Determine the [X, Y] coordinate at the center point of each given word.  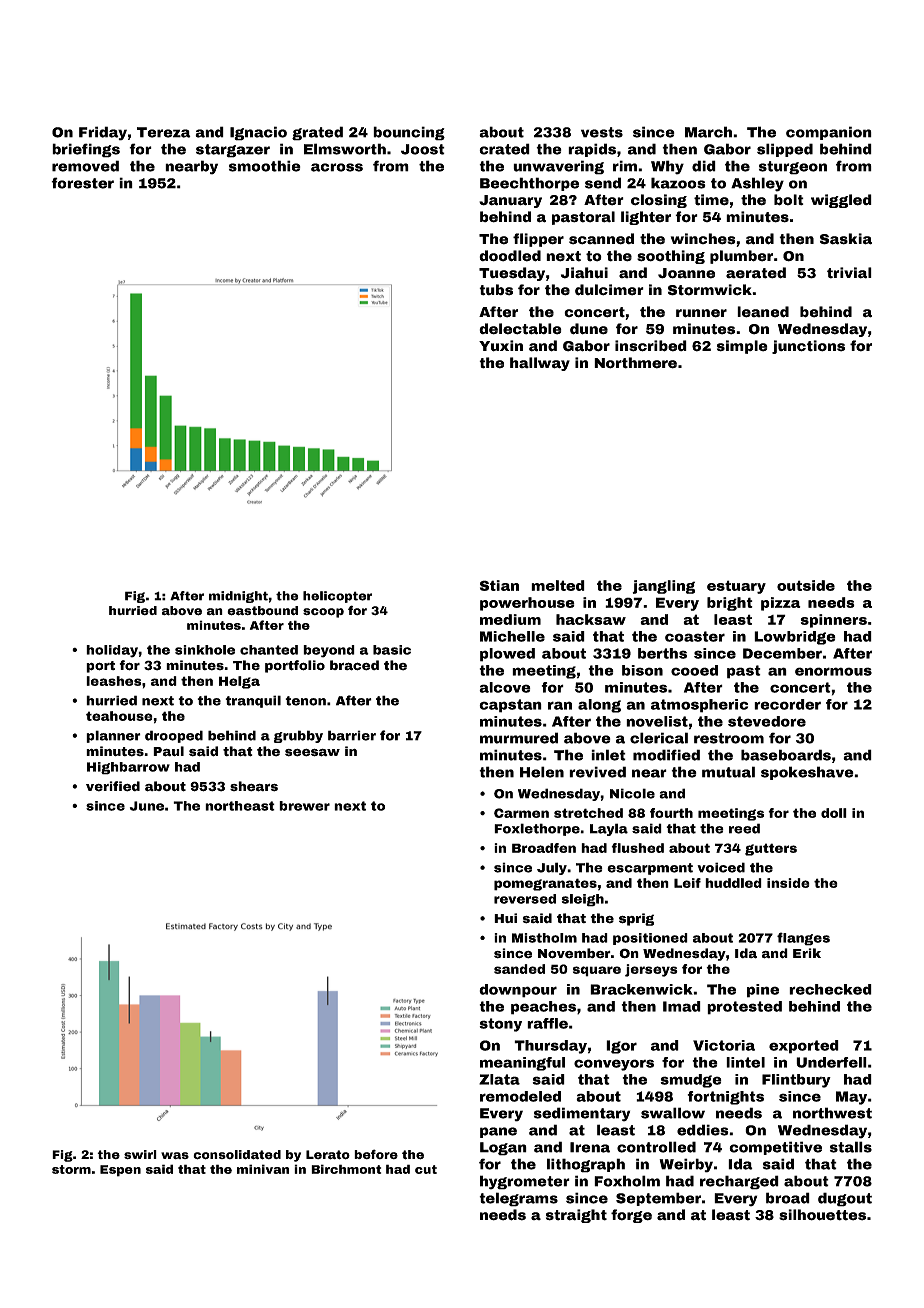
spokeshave [807, 773]
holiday [112, 651]
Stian [499, 585]
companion [829, 133]
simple [742, 347]
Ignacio [258, 133]
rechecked [830, 989]
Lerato [328, 1155]
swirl [140, 1154]
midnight [238, 597]
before [376, 1154]
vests [602, 132]
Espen [120, 1171]
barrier [352, 735]
